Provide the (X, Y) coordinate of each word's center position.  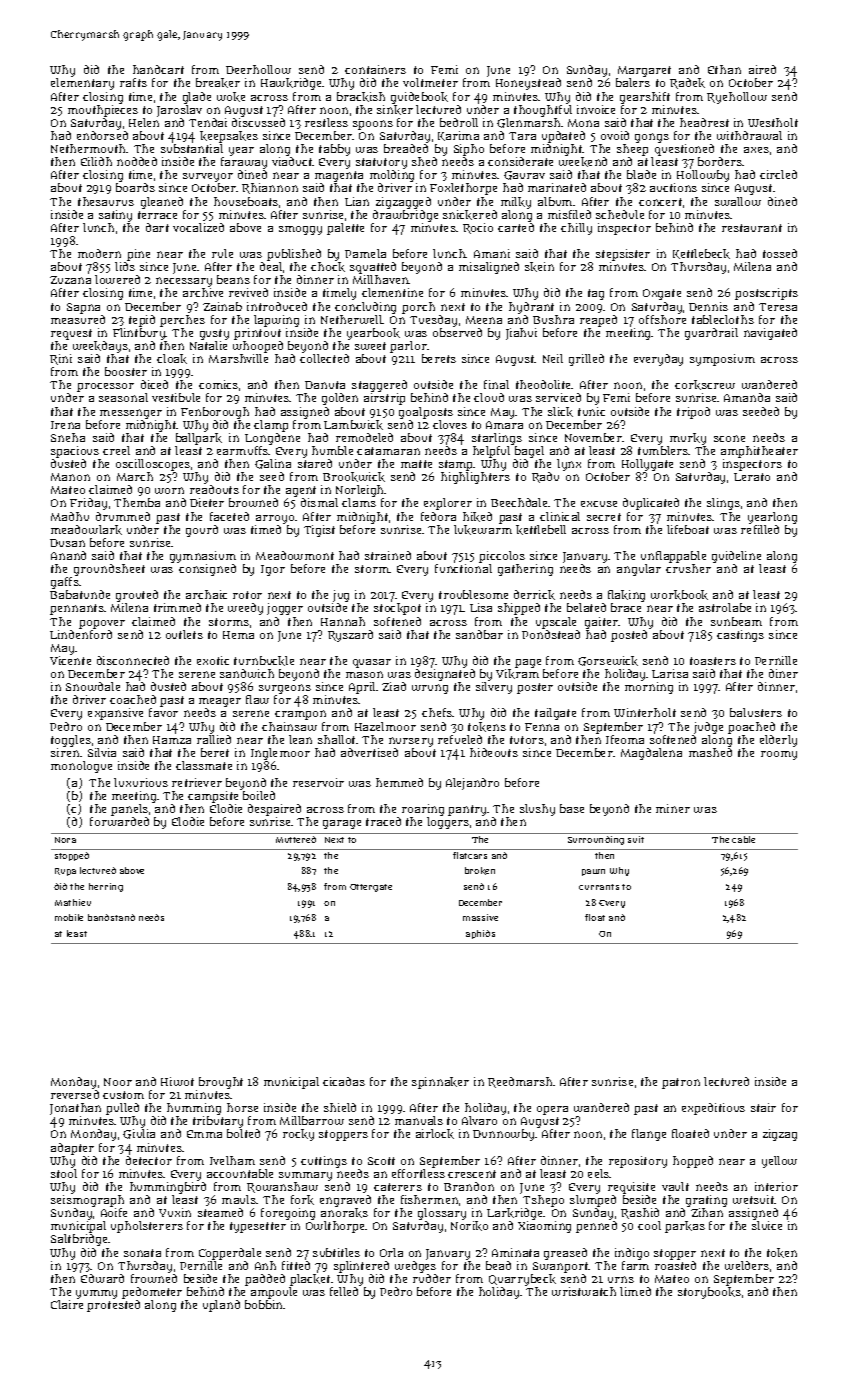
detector (149, 1160)
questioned (684, 150)
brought (221, 1083)
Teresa (778, 307)
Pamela (365, 253)
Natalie (208, 345)
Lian (357, 201)
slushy (537, 810)
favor (163, 712)
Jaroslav (179, 111)
